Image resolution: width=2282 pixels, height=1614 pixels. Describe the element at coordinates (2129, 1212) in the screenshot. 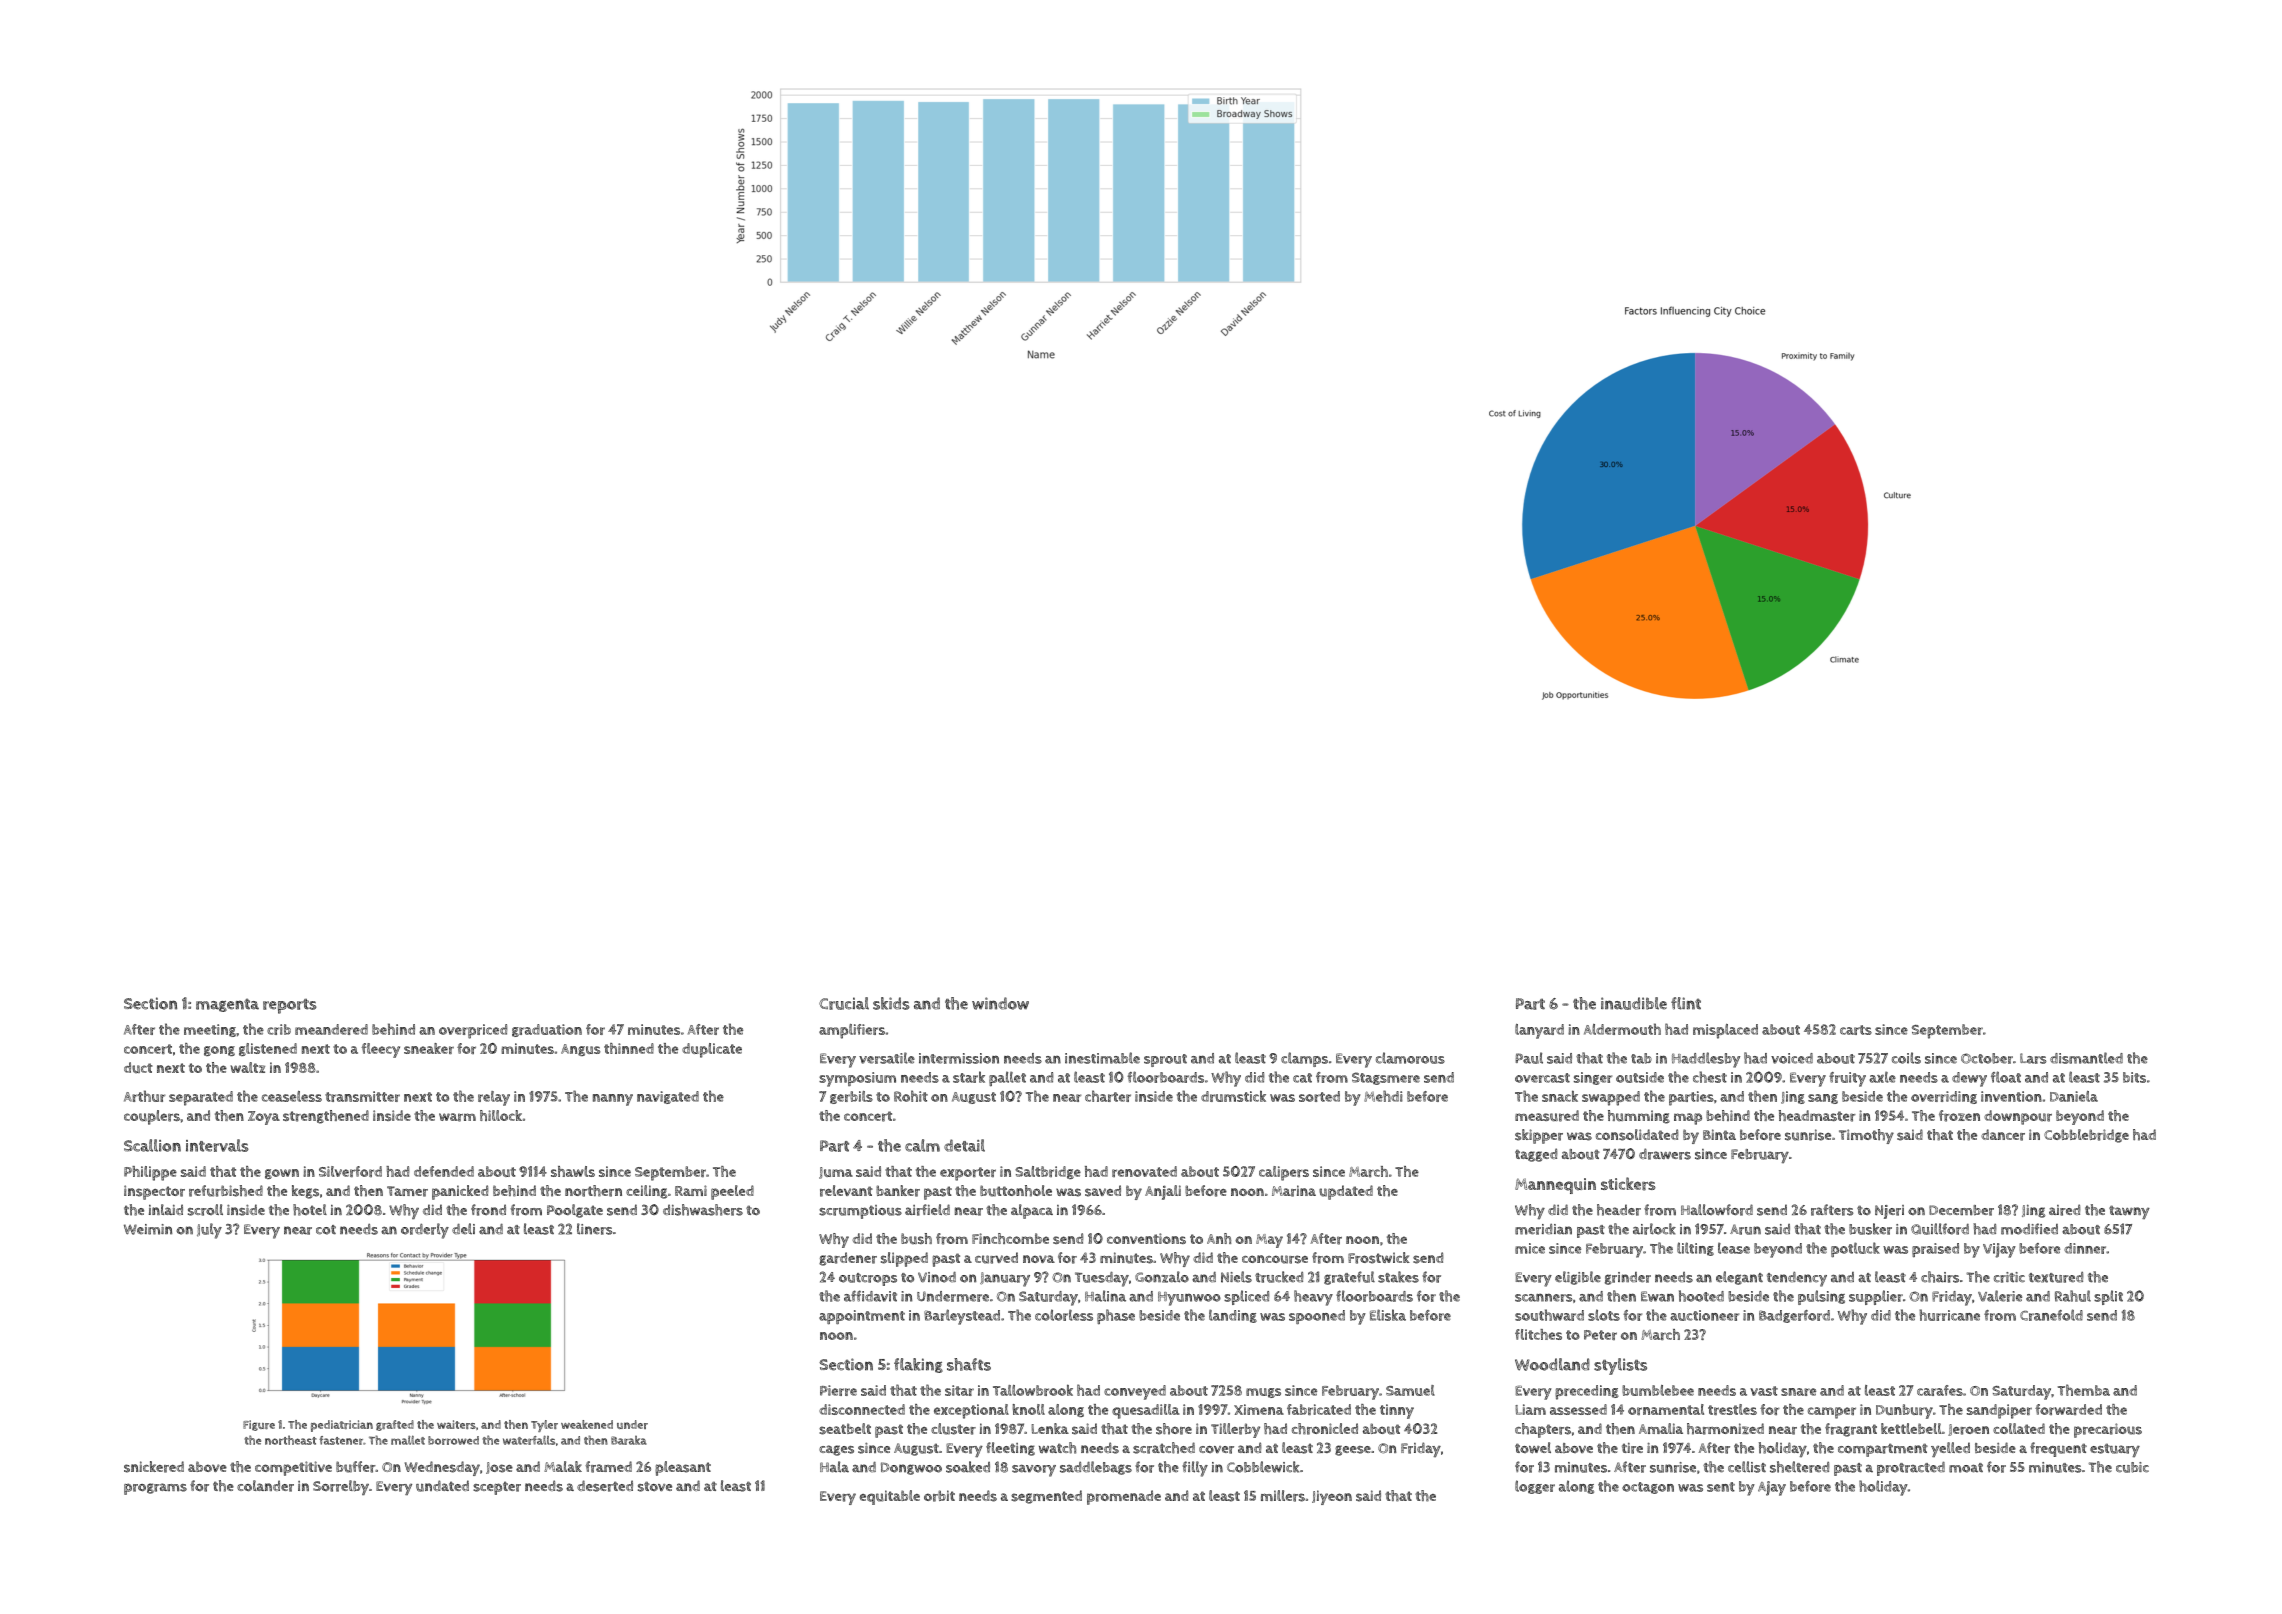

I see `tawny` at that location.
